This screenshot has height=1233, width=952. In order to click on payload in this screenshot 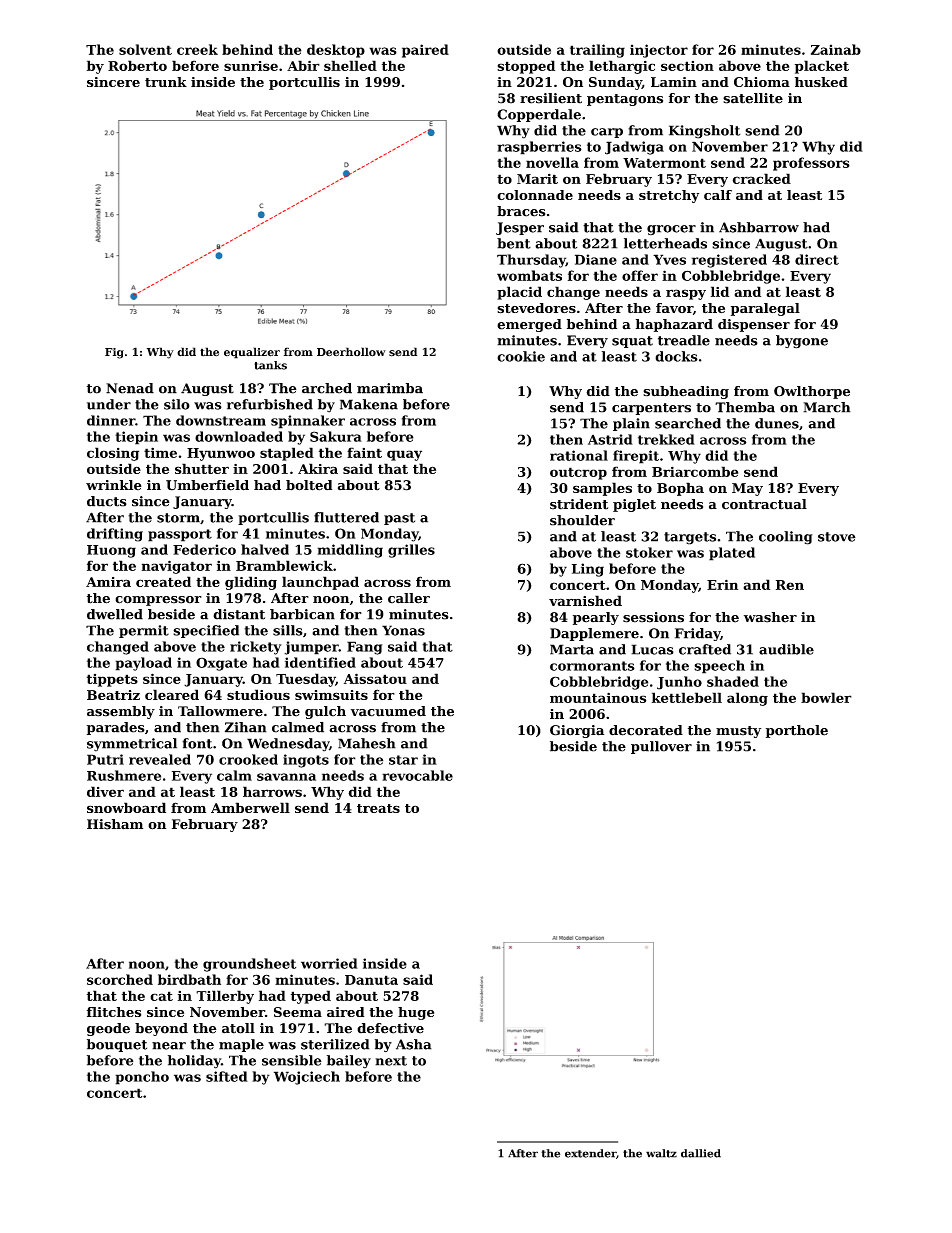, I will do `click(143, 664)`.
